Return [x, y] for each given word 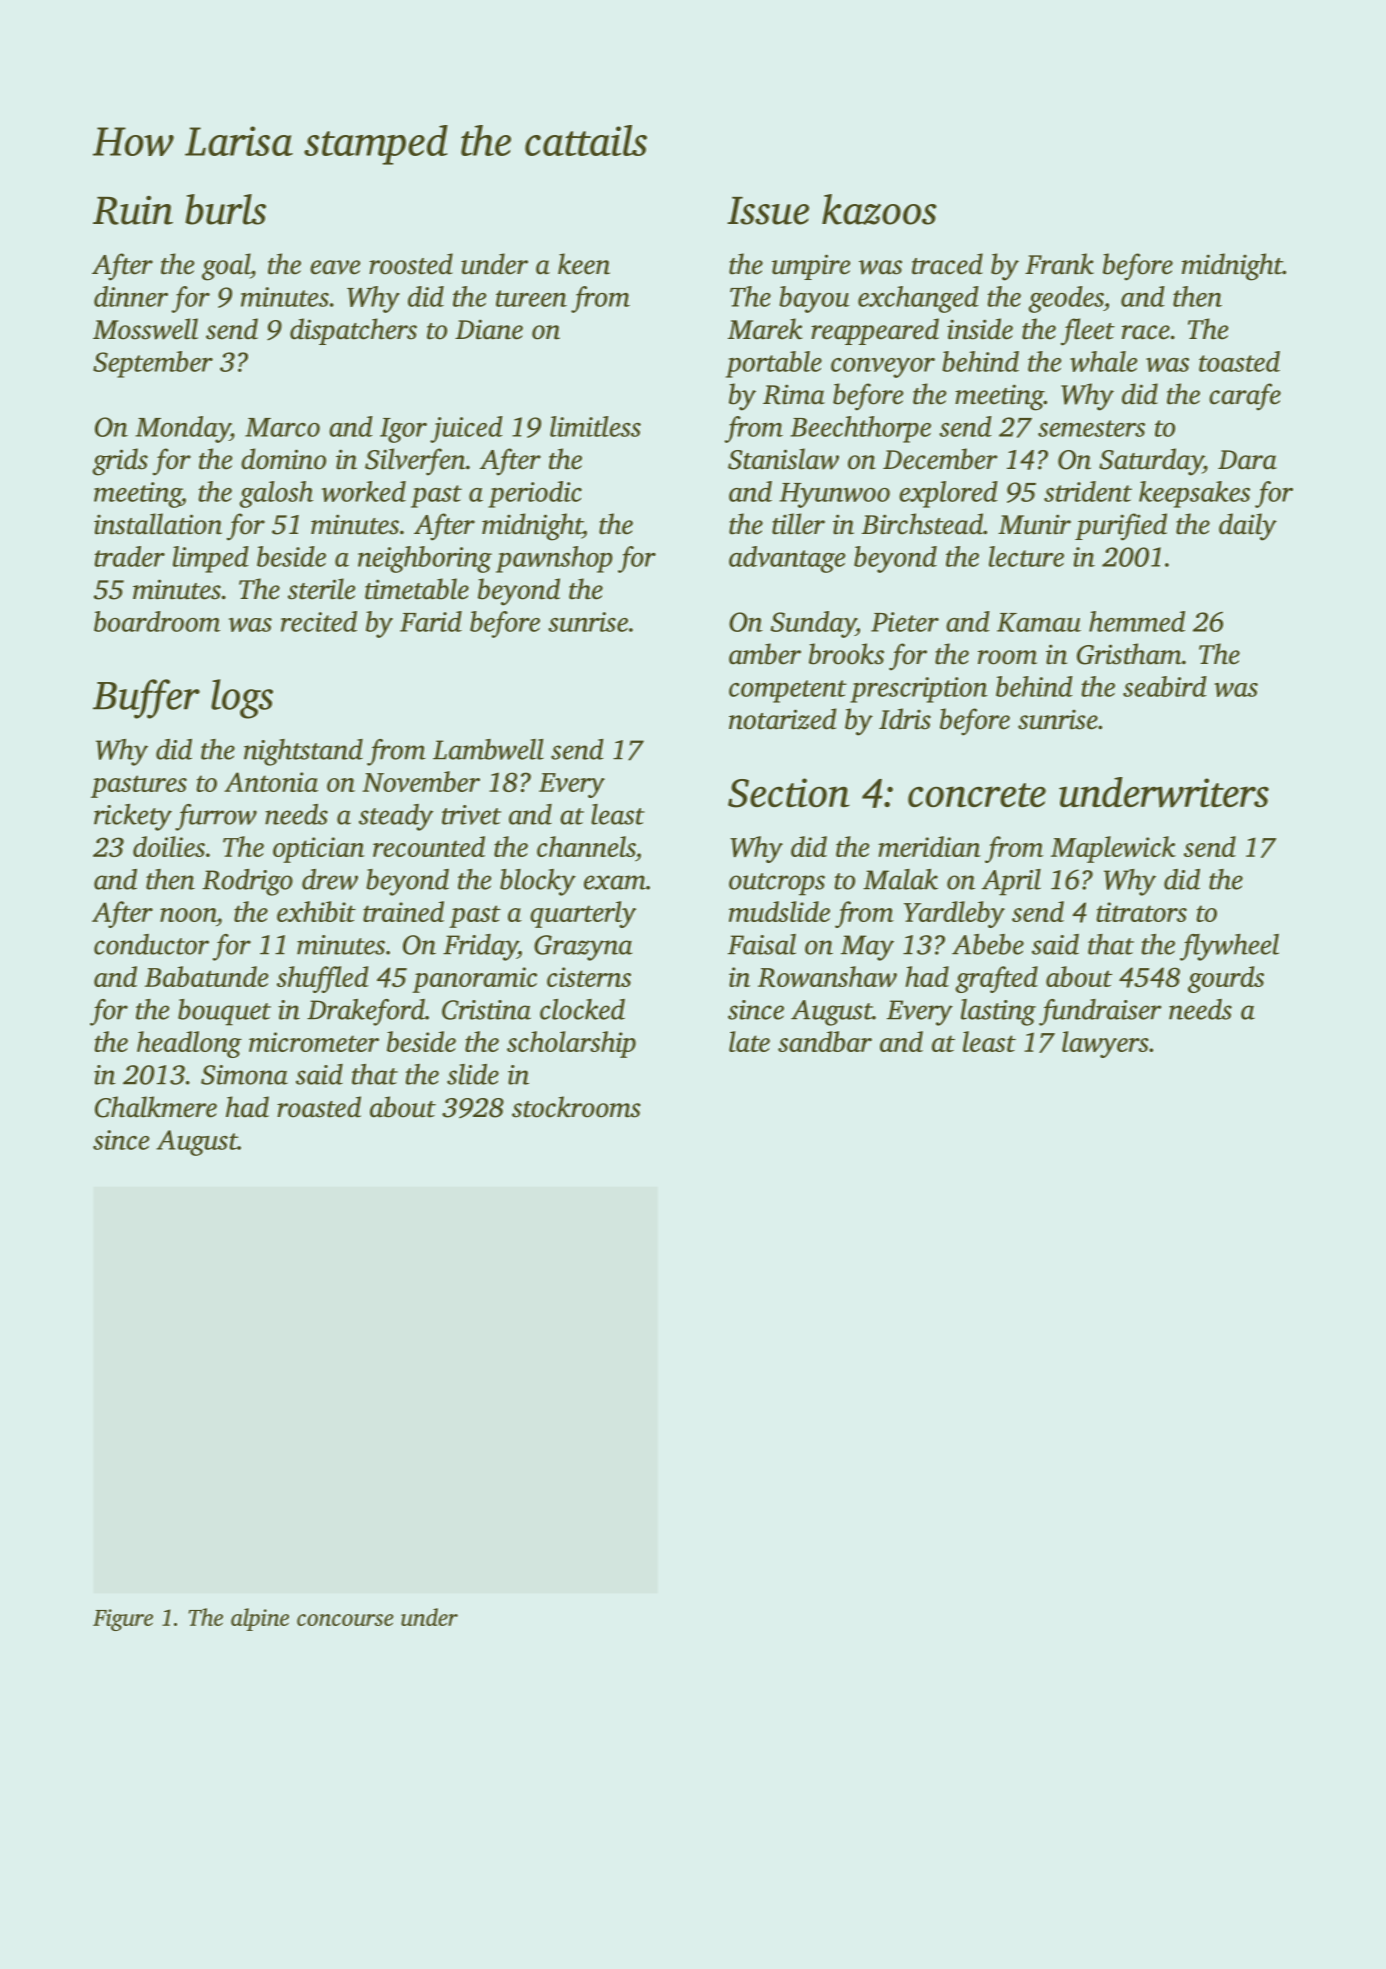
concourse [345, 1620]
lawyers [1105, 1044]
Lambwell [488, 749]
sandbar [825, 1041]
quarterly [583, 914]
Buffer [146, 699]
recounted [429, 846]
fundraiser [1100, 1012]
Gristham [1129, 654]
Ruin [133, 210]
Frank [1059, 264]
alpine [260, 1619]
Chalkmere [156, 1107]
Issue [768, 211]
